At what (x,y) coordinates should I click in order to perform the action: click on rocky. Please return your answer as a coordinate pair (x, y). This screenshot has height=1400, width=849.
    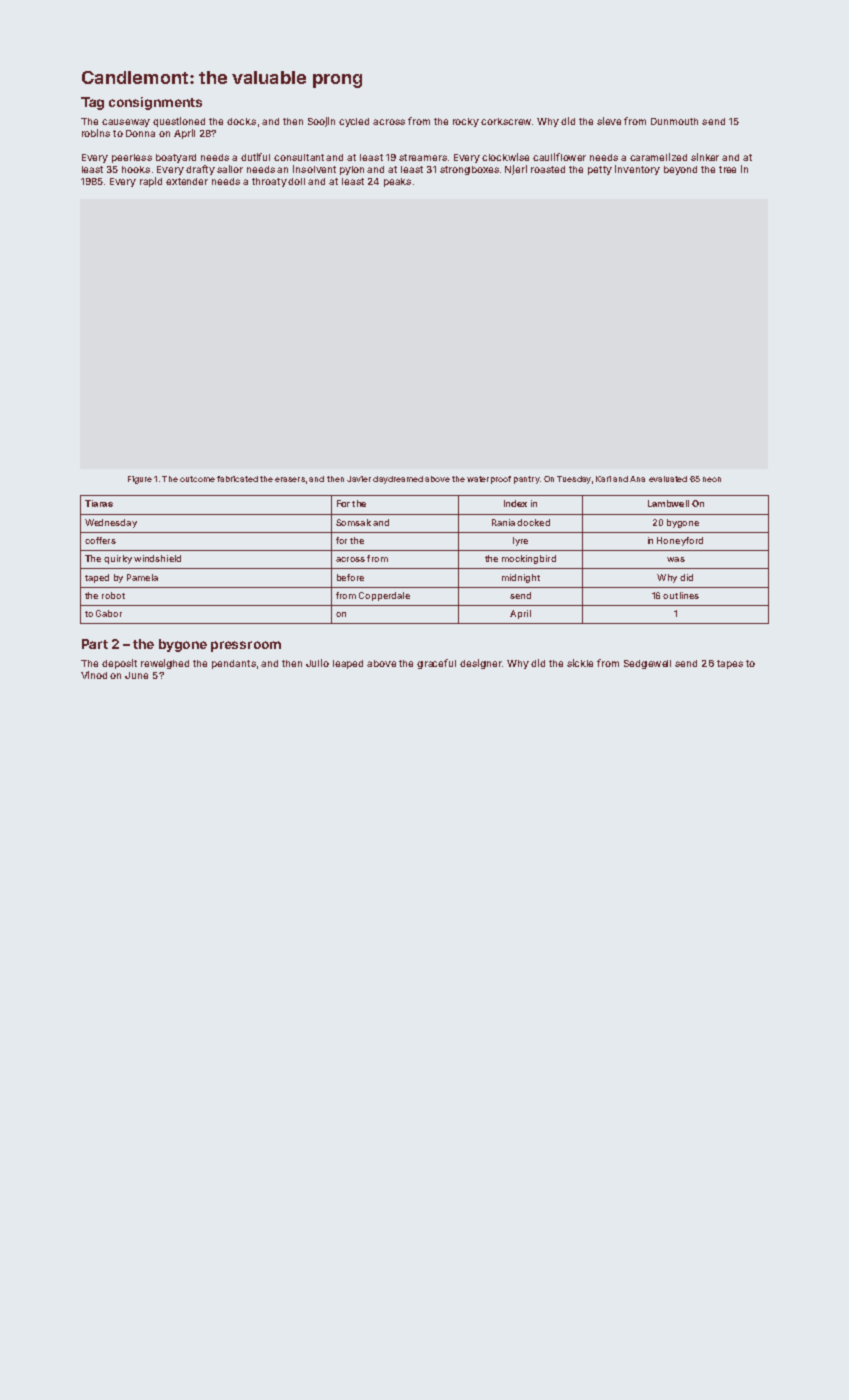
    Looking at the image, I should click on (466, 122).
